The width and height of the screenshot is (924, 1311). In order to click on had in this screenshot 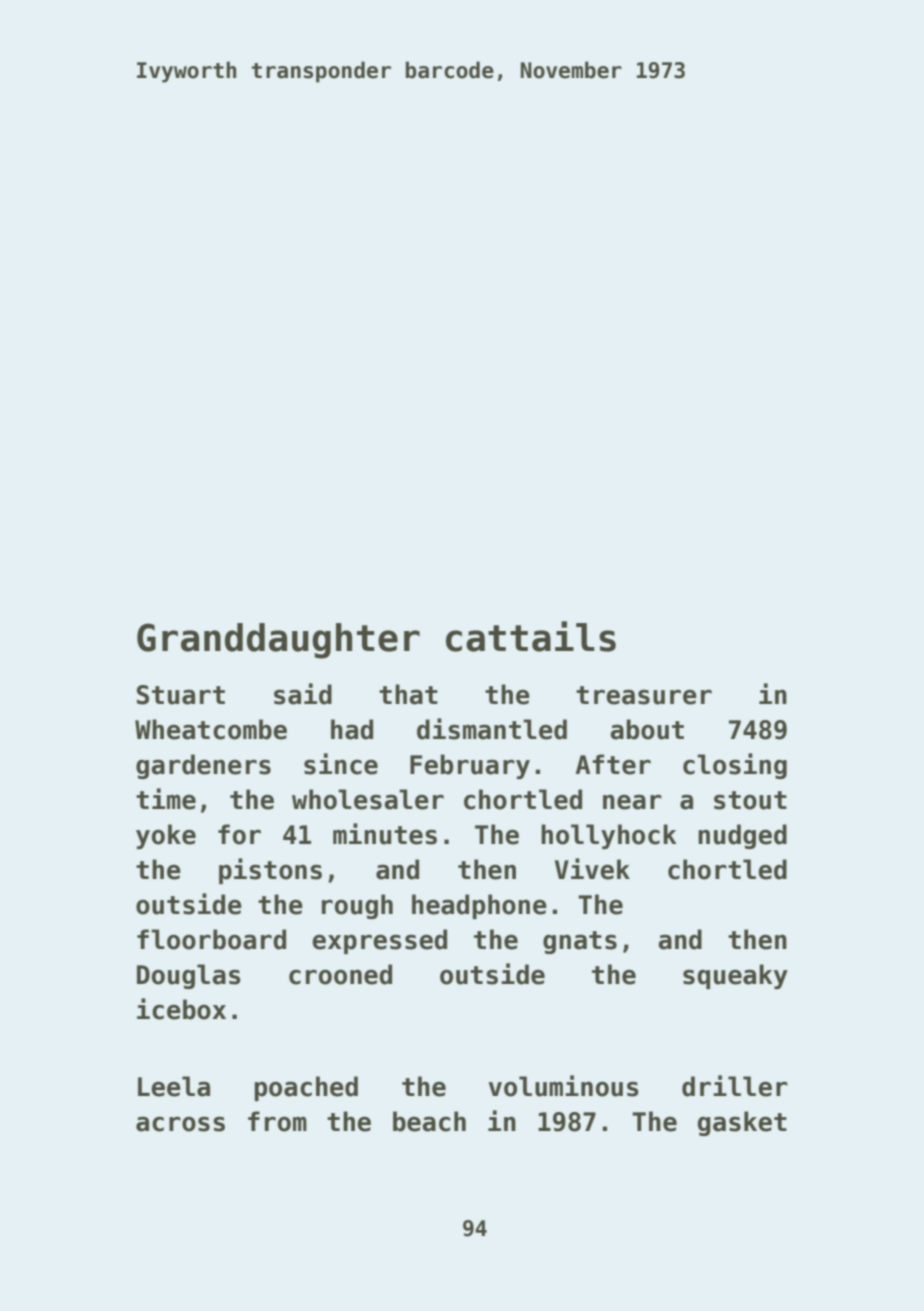, I will do `click(352, 729)`.
